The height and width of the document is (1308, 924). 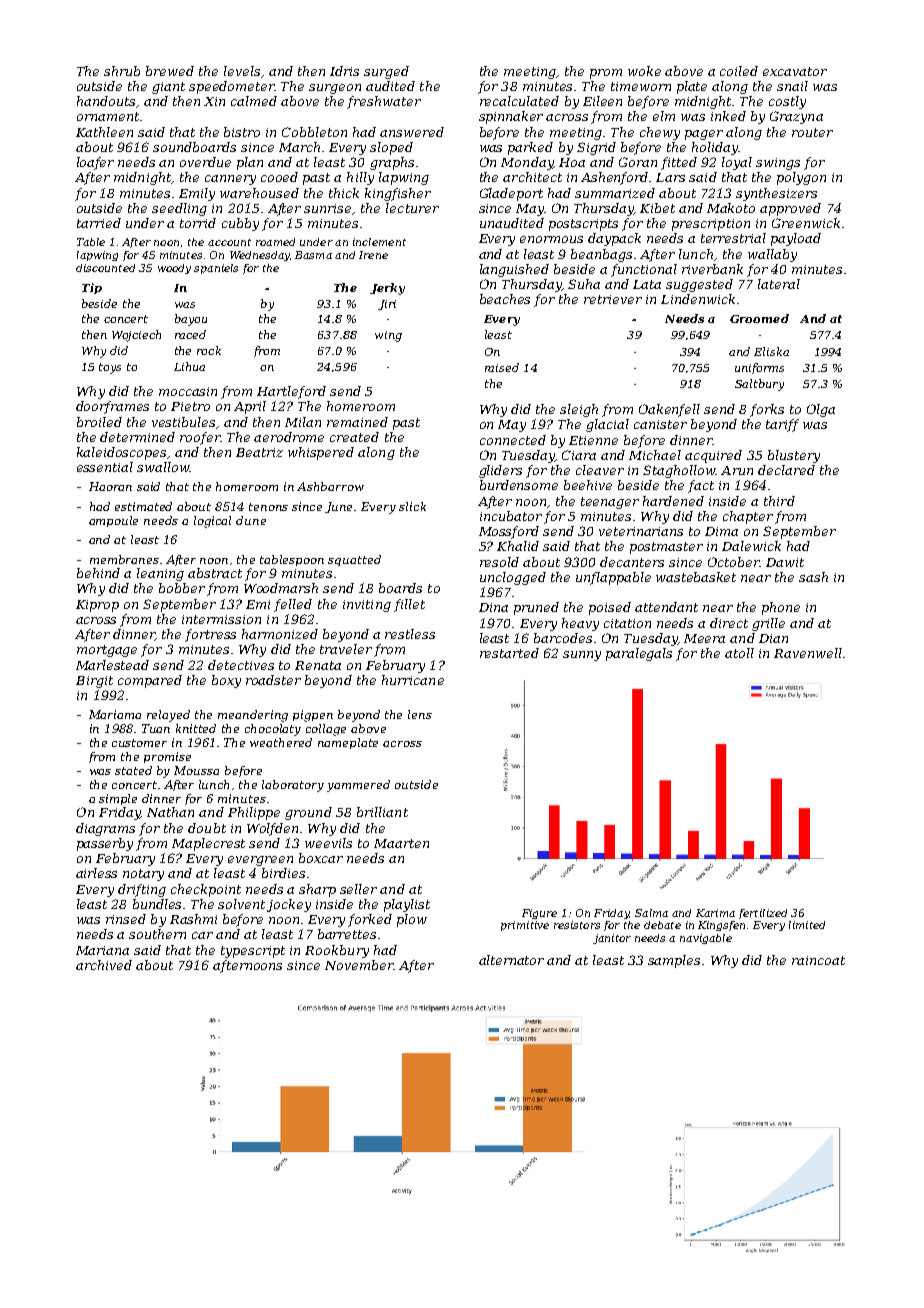 What do you see at coordinates (808, 653) in the document?
I see `Ravenwell` at bounding box center [808, 653].
